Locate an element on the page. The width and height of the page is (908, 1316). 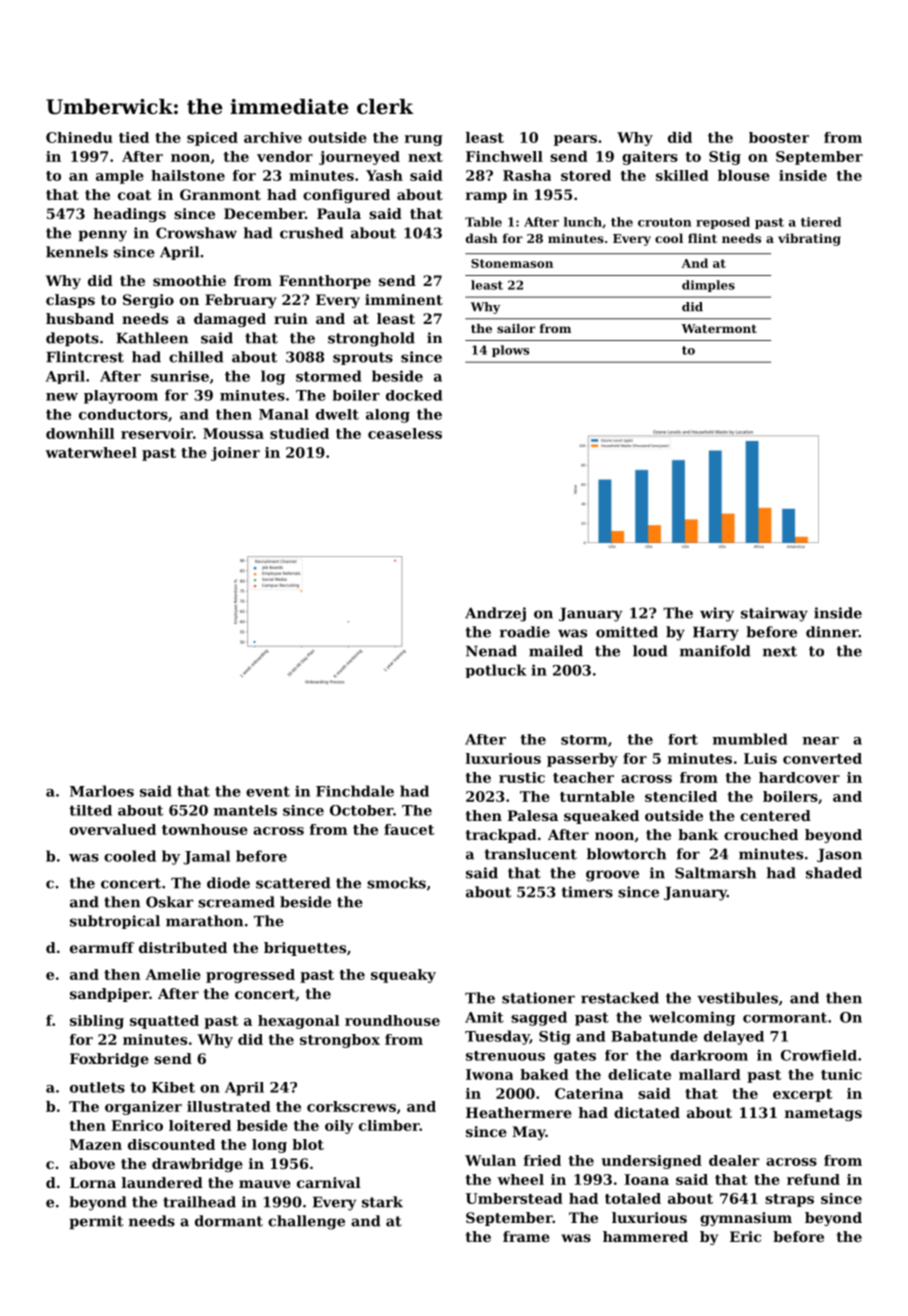
frame is located at coordinates (526, 1236).
